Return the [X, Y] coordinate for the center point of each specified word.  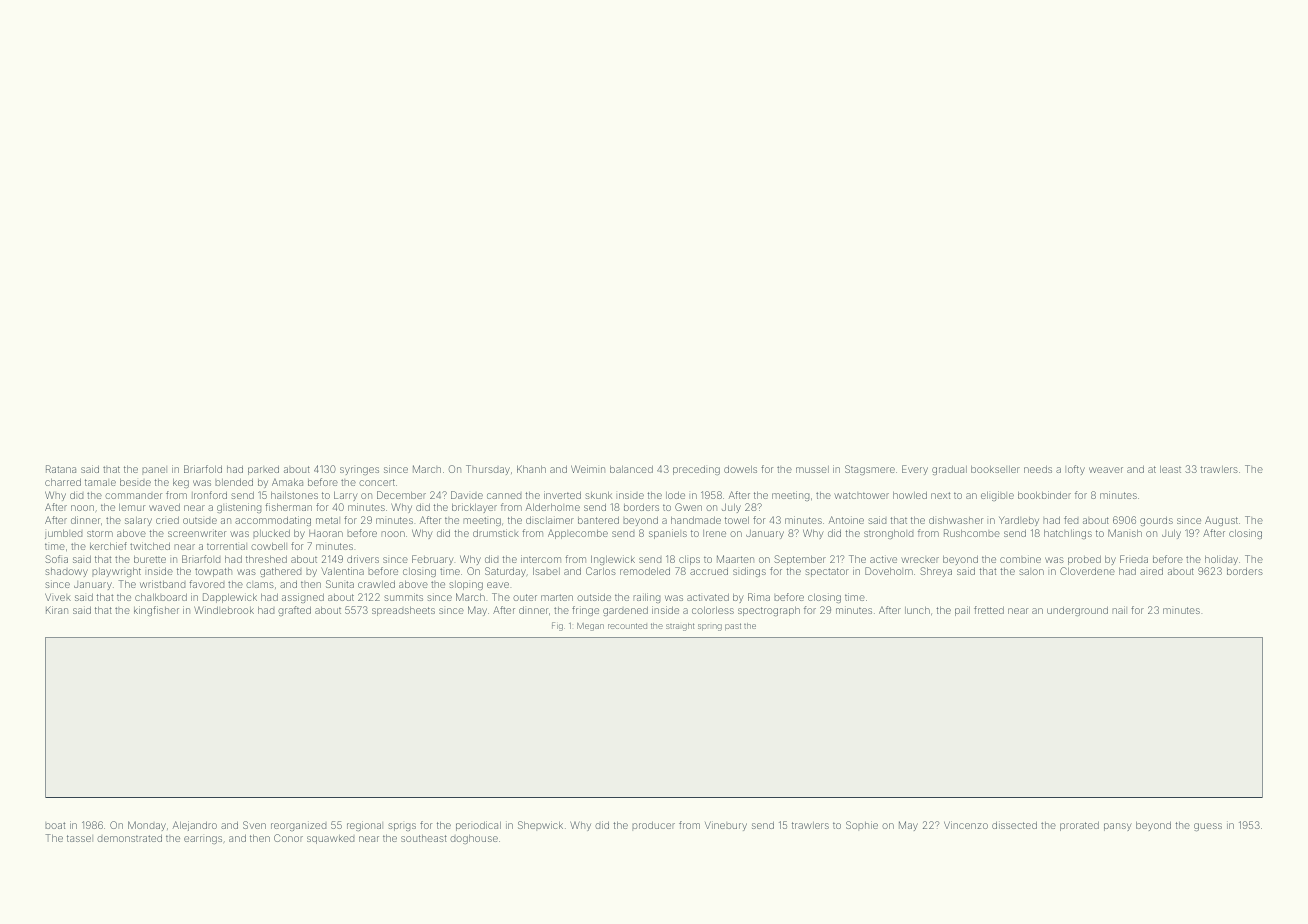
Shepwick [540, 826]
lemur [132, 507]
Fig [557, 626]
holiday [1221, 560]
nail [1119, 610]
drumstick [496, 533]
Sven [254, 825]
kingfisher [156, 611]
